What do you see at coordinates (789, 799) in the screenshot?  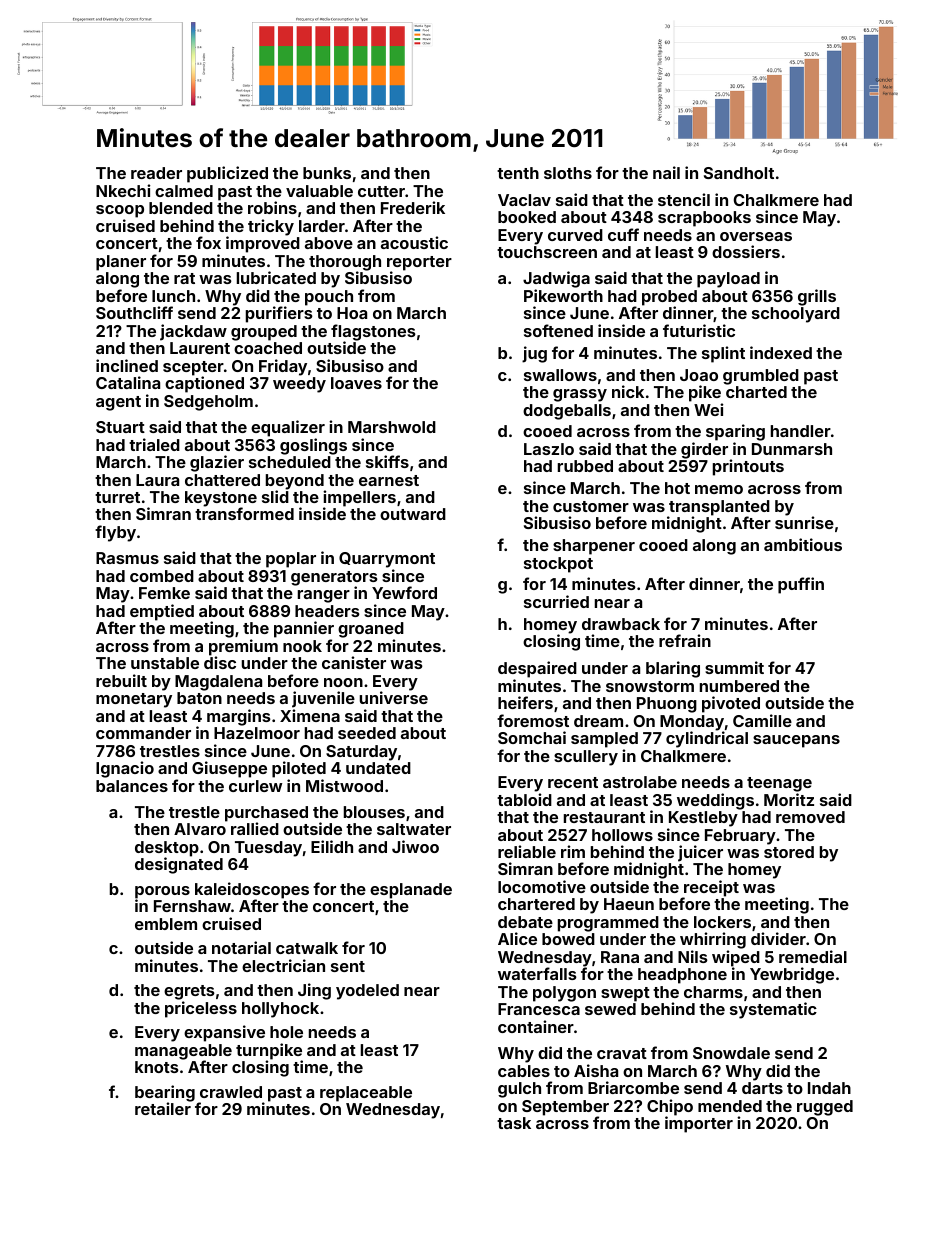 I see `Moritz` at bounding box center [789, 799].
